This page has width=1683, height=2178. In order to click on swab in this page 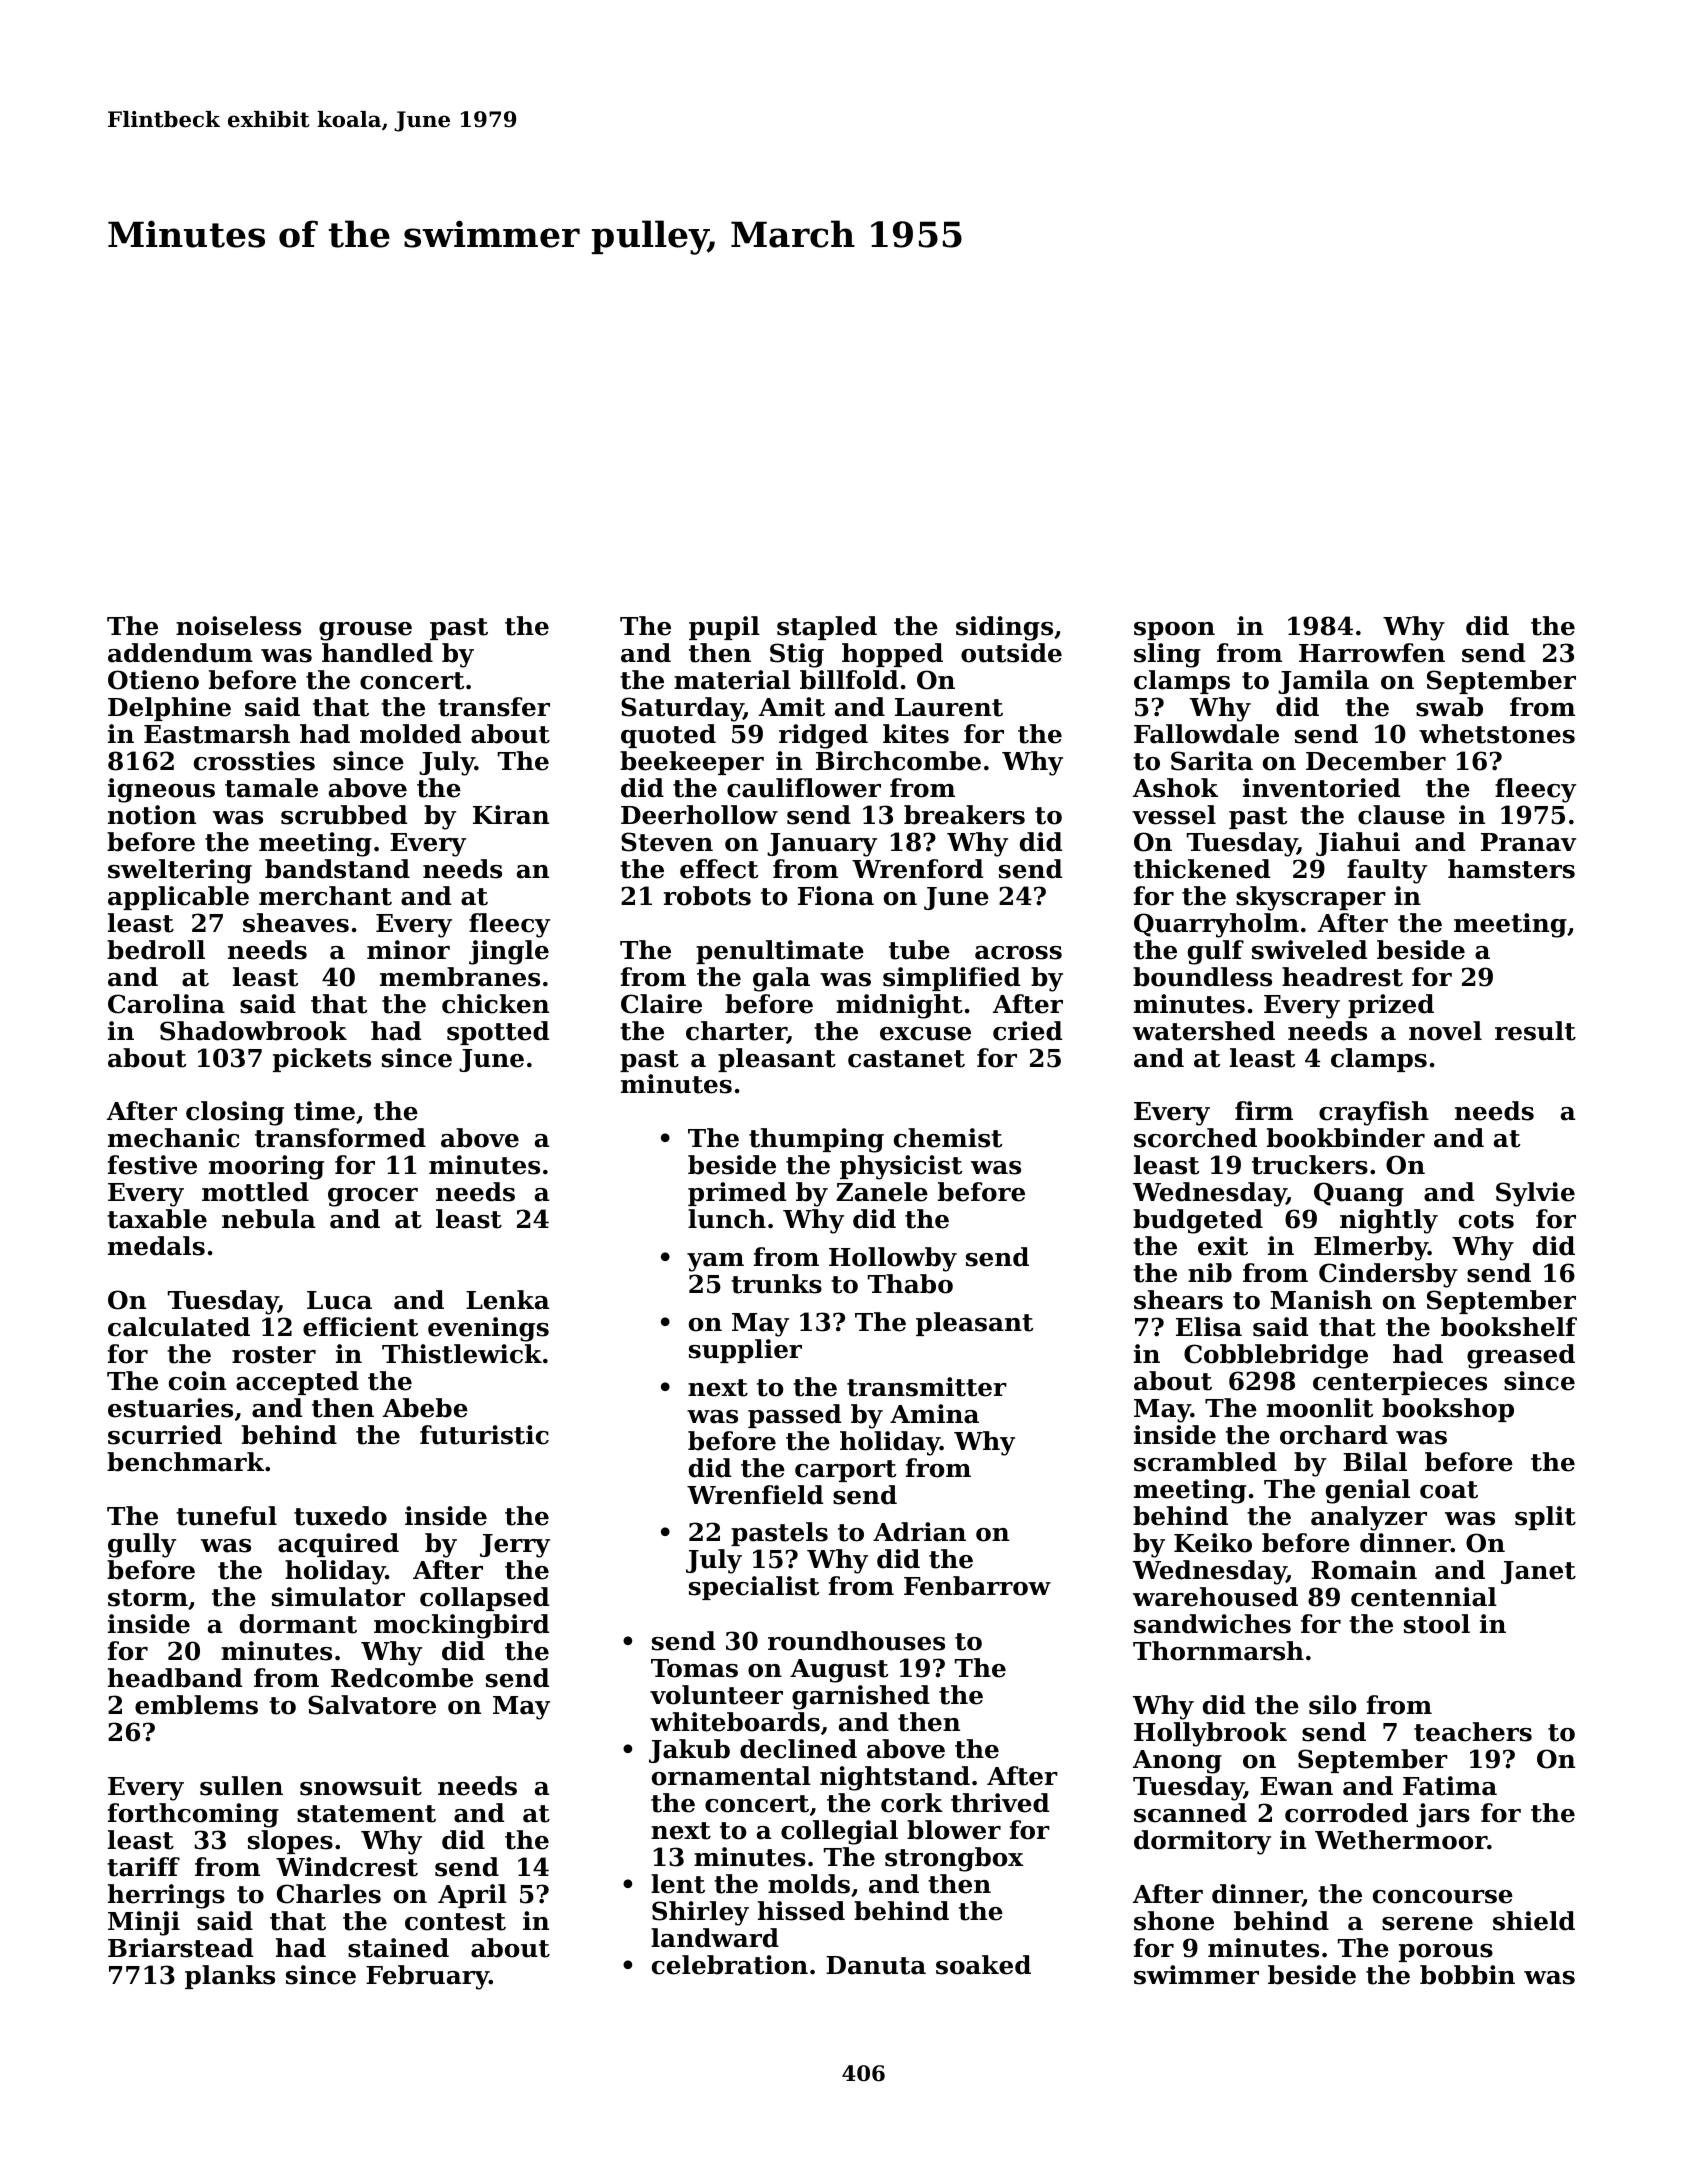, I will do `click(1449, 707)`.
